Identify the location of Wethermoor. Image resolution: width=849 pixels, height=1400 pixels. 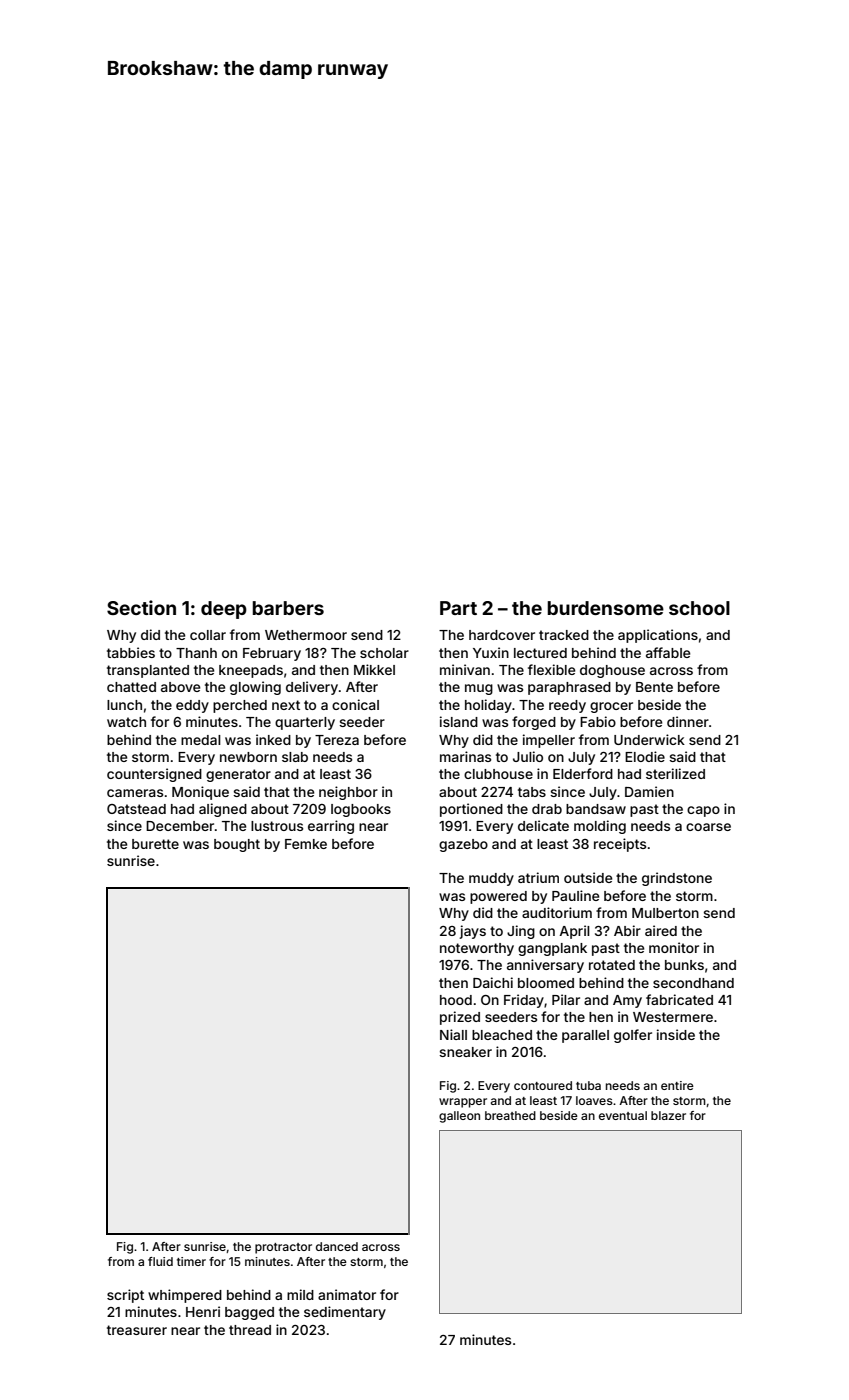
(306, 635).
